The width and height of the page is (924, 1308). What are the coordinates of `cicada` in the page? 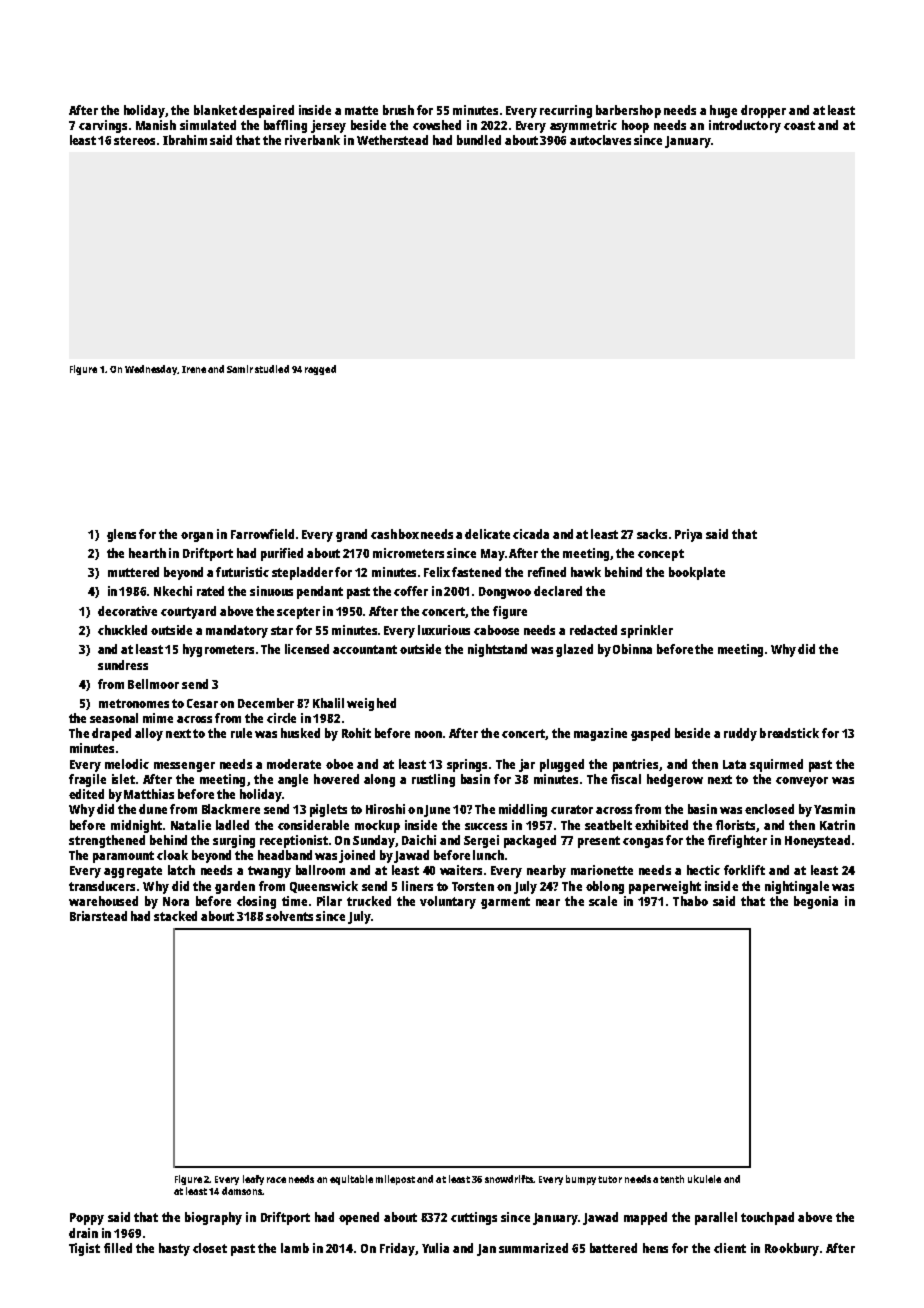 It's located at (531, 534).
